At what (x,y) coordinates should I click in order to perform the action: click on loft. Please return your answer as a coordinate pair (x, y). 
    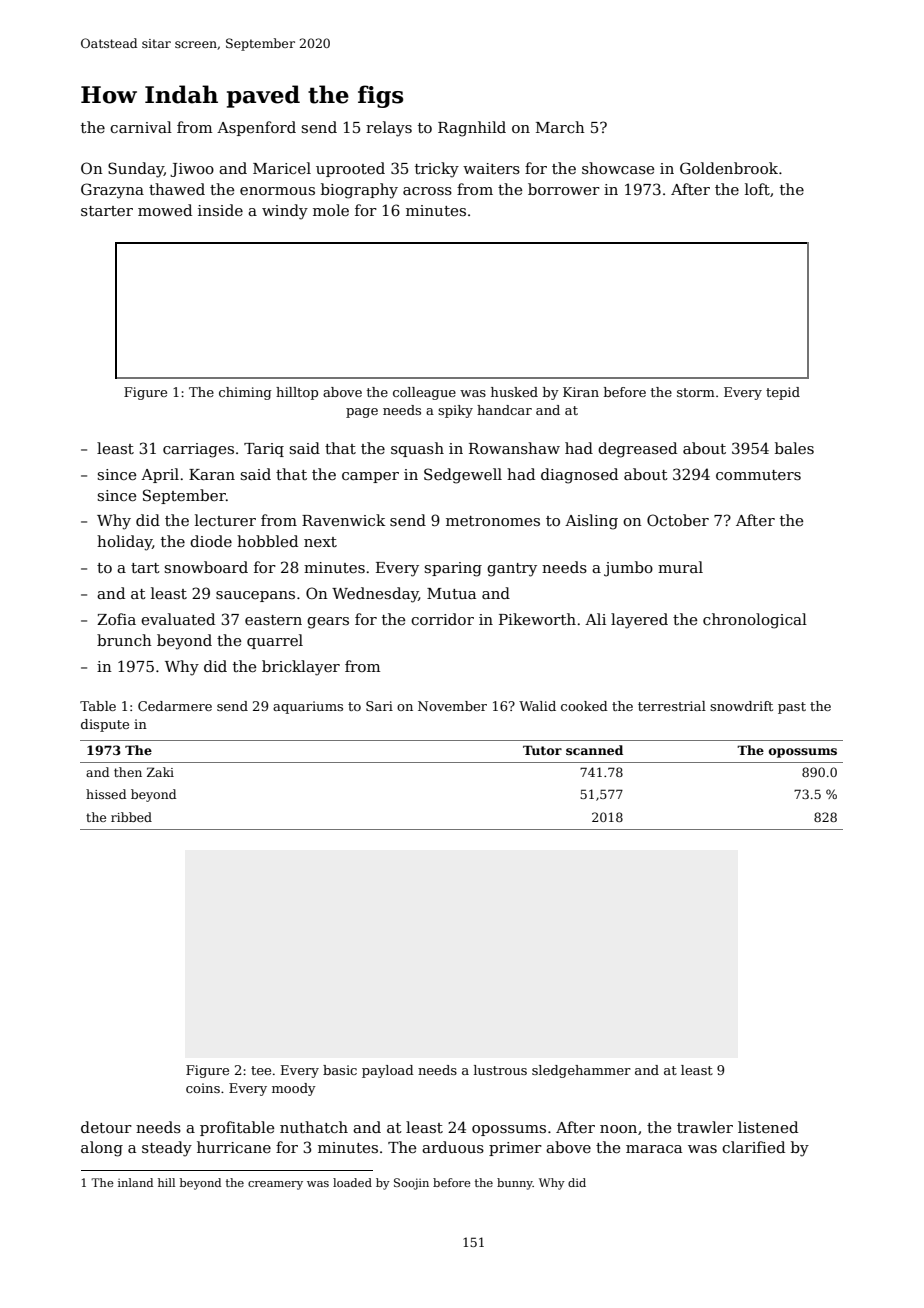
    Looking at the image, I should click on (757, 189).
